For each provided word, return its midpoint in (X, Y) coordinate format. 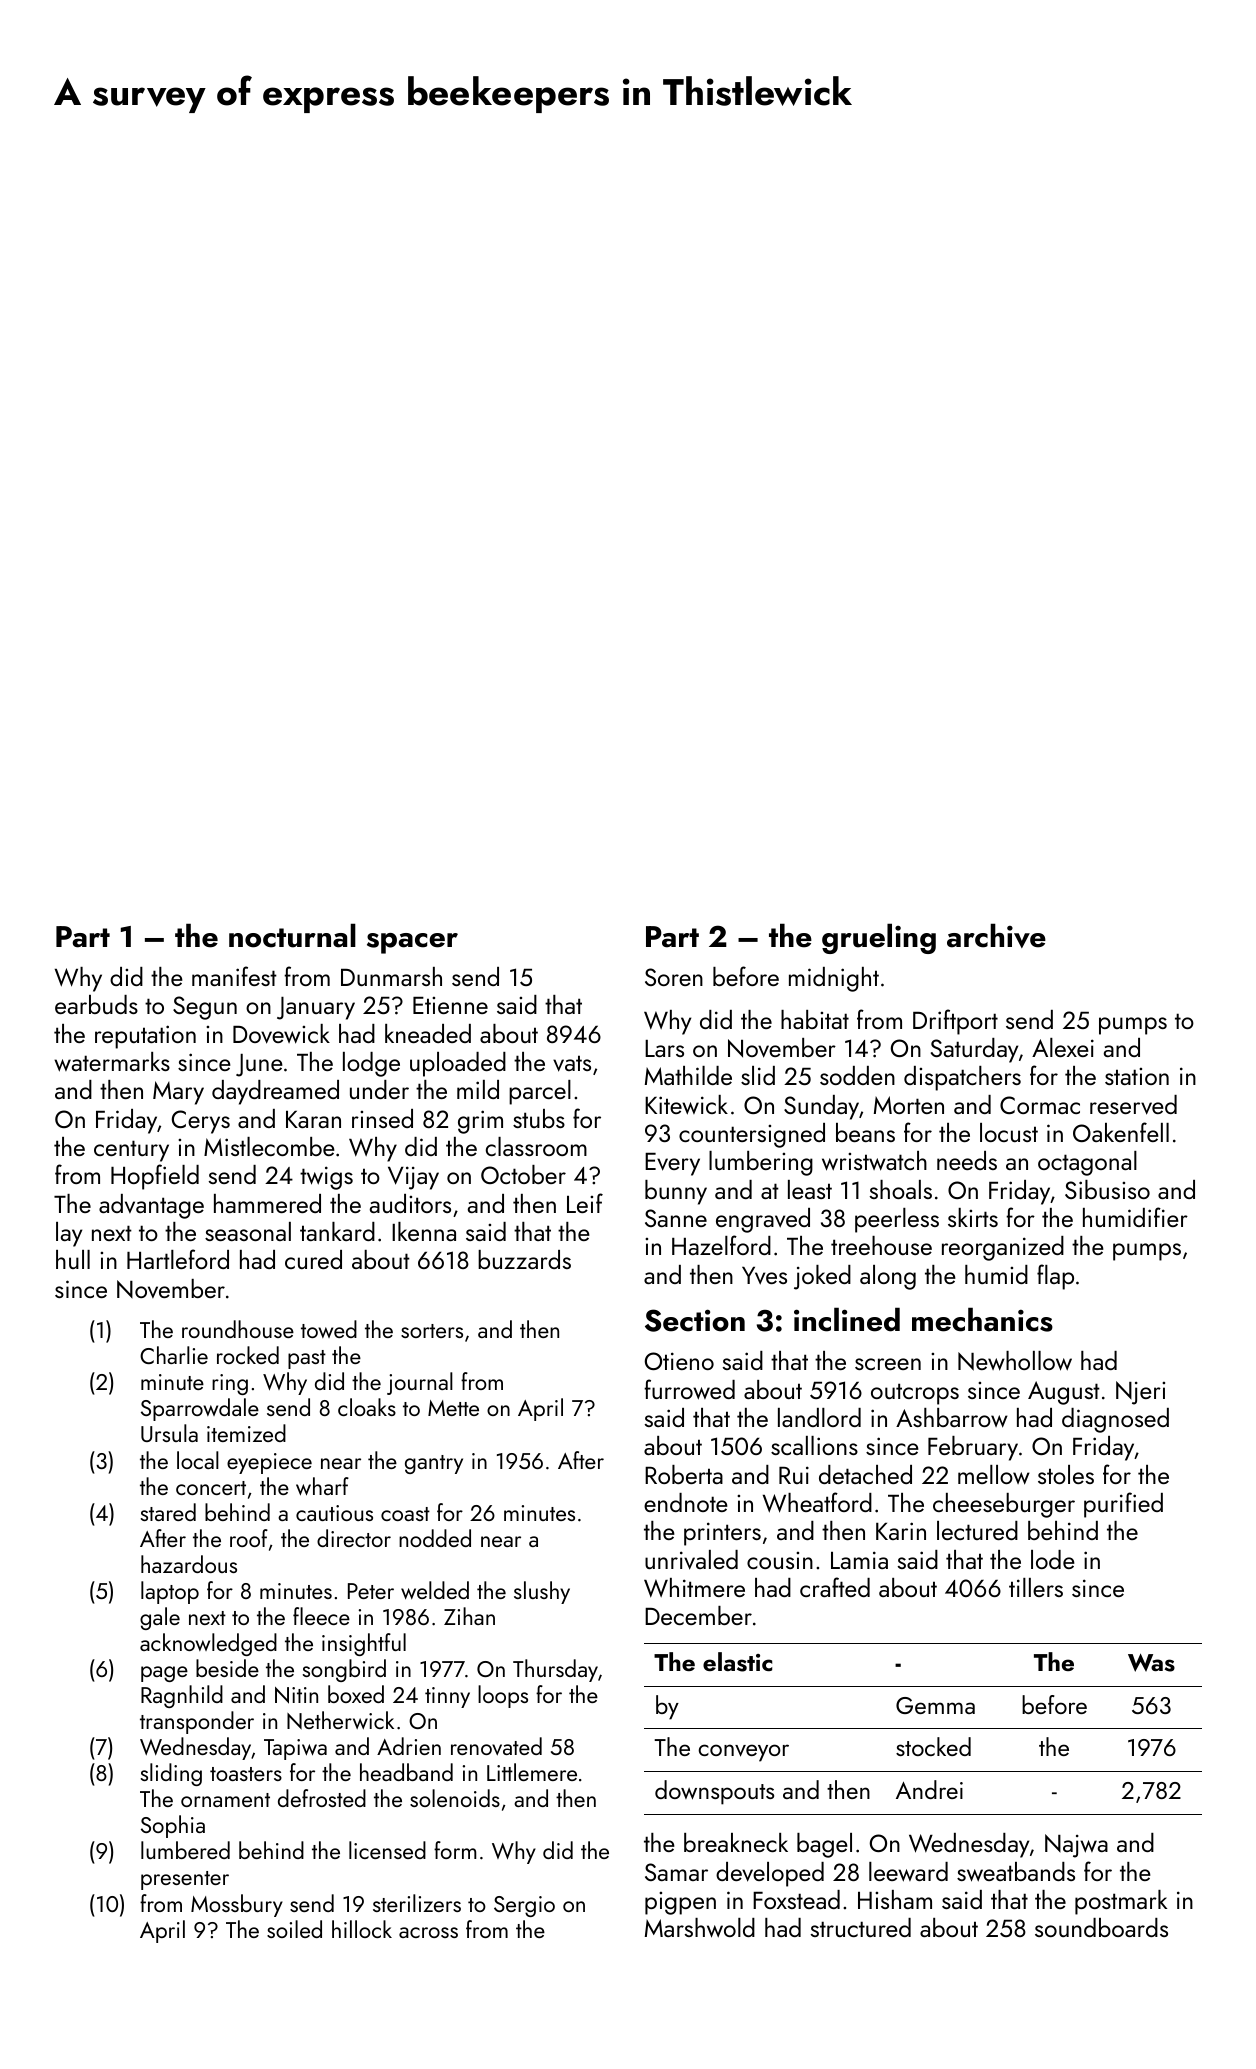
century (131, 1151)
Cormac (1040, 1105)
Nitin (296, 1695)
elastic (737, 1662)
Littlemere (532, 1772)
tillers (1036, 1587)
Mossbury (237, 1905)
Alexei (1063, 1047)
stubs (539, 1118)
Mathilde (688, 1075)
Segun (205, 1008)
